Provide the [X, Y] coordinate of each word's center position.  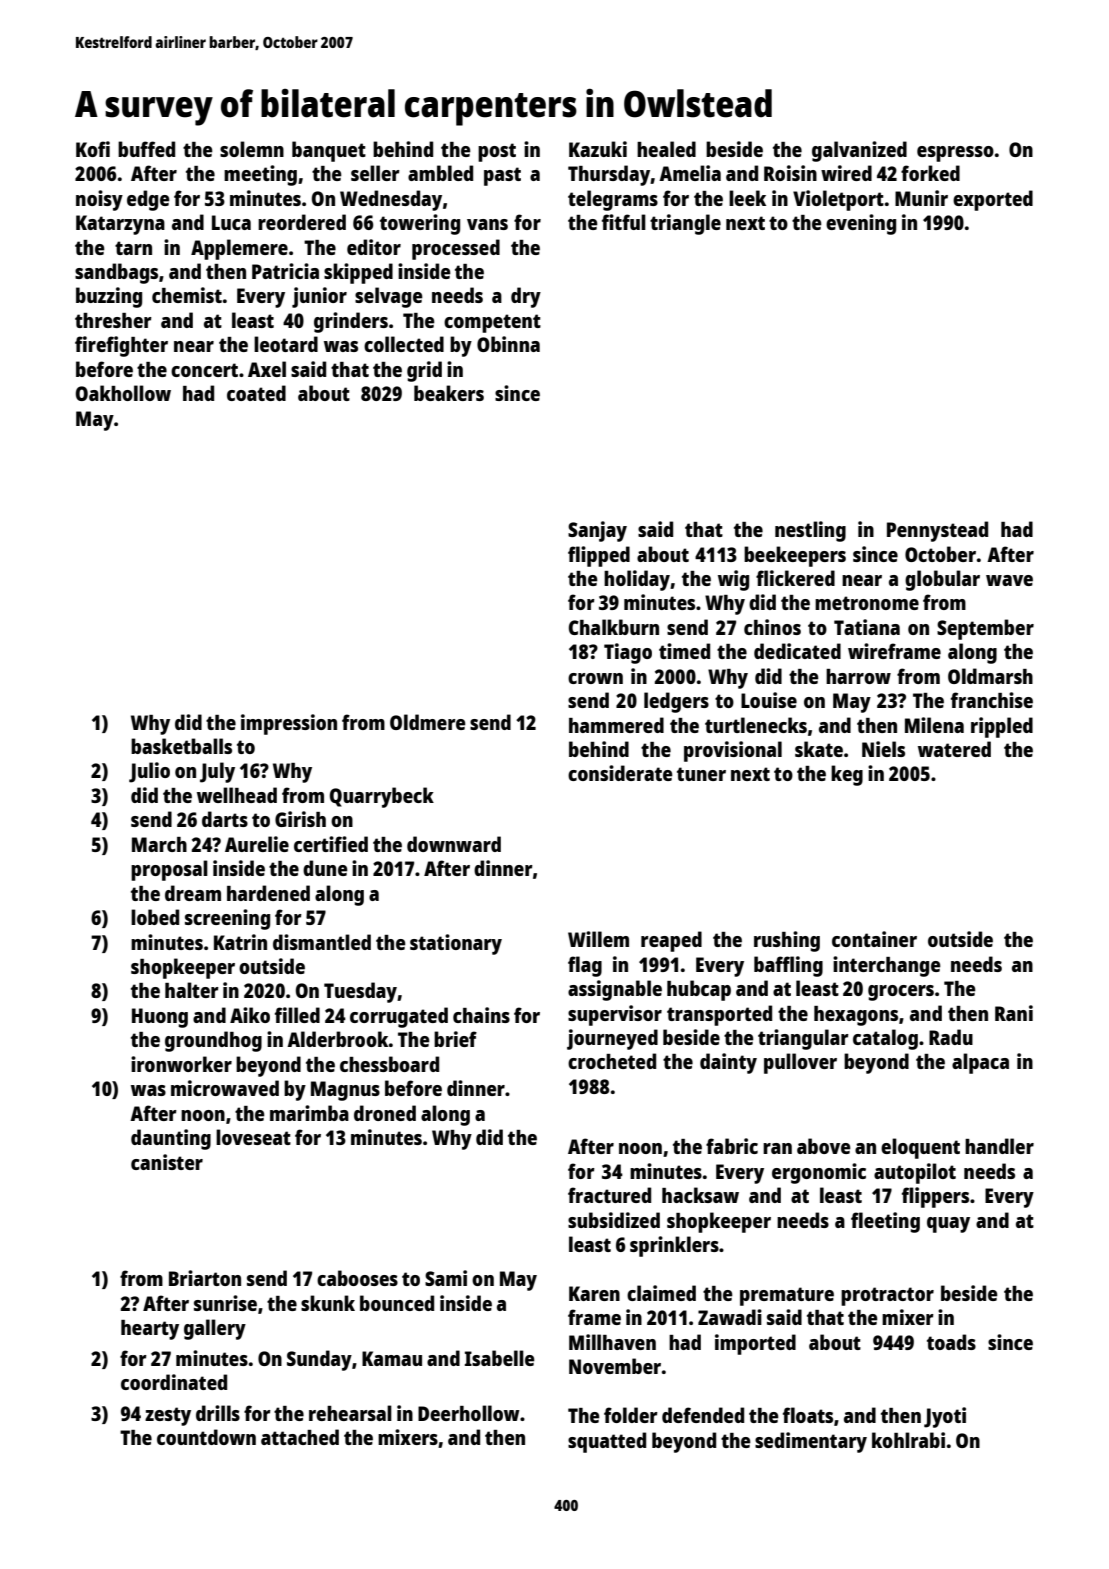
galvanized [859, 151]
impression [289, 724]
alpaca [980, 1063]
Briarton [205, 1278]
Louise [769, 700]
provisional [733, 751]
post [497, 152]
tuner [701, 774]
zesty [168, 1416]
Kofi [93, 149]
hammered [616, 725]
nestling [810, 531]
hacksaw [700, 1195]
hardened [268, 893]
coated [256, 393]
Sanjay [597, 531]
